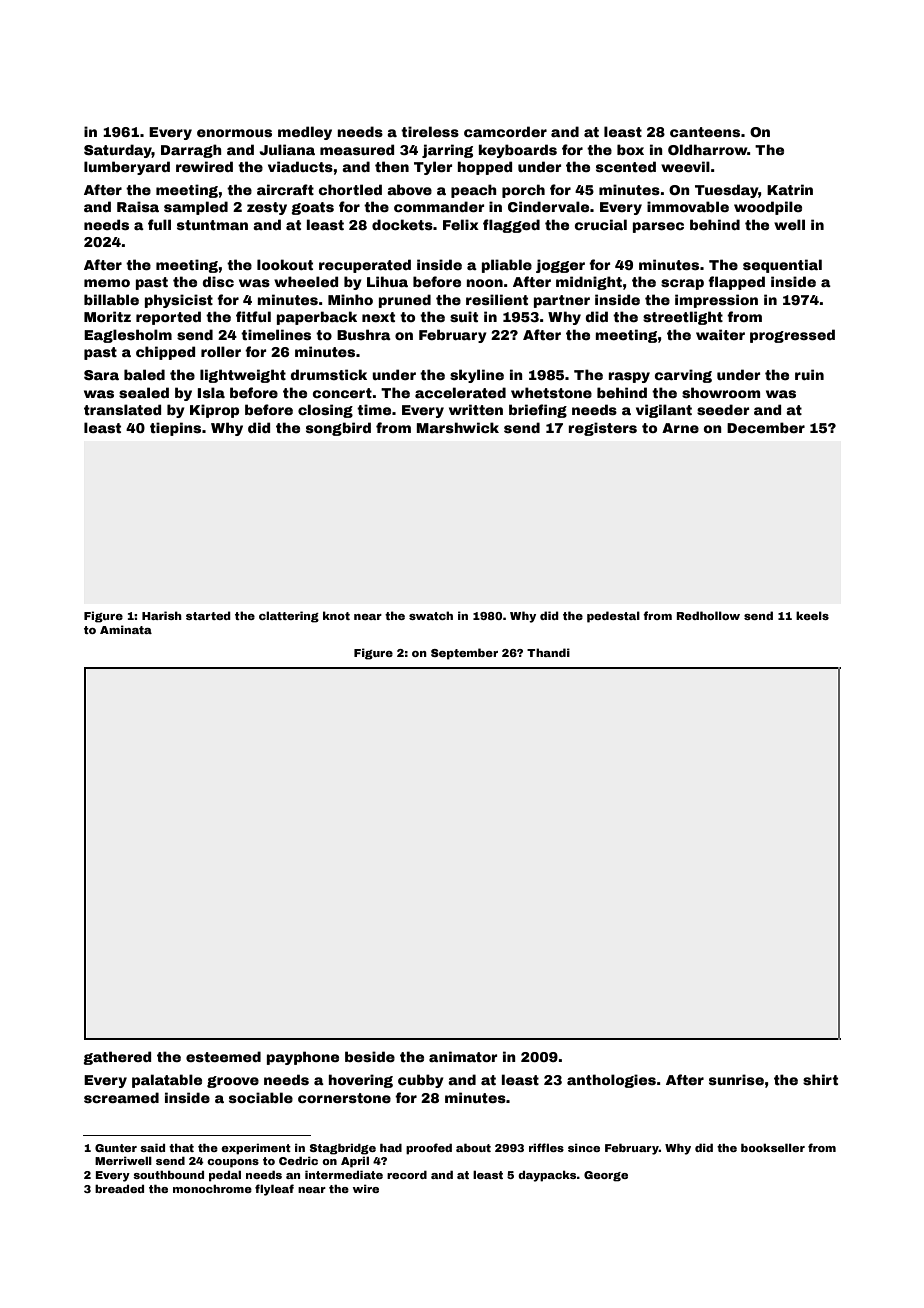  Describe the element at coordinates (606, 1176) in the screenshot. I see `George` at that location.
